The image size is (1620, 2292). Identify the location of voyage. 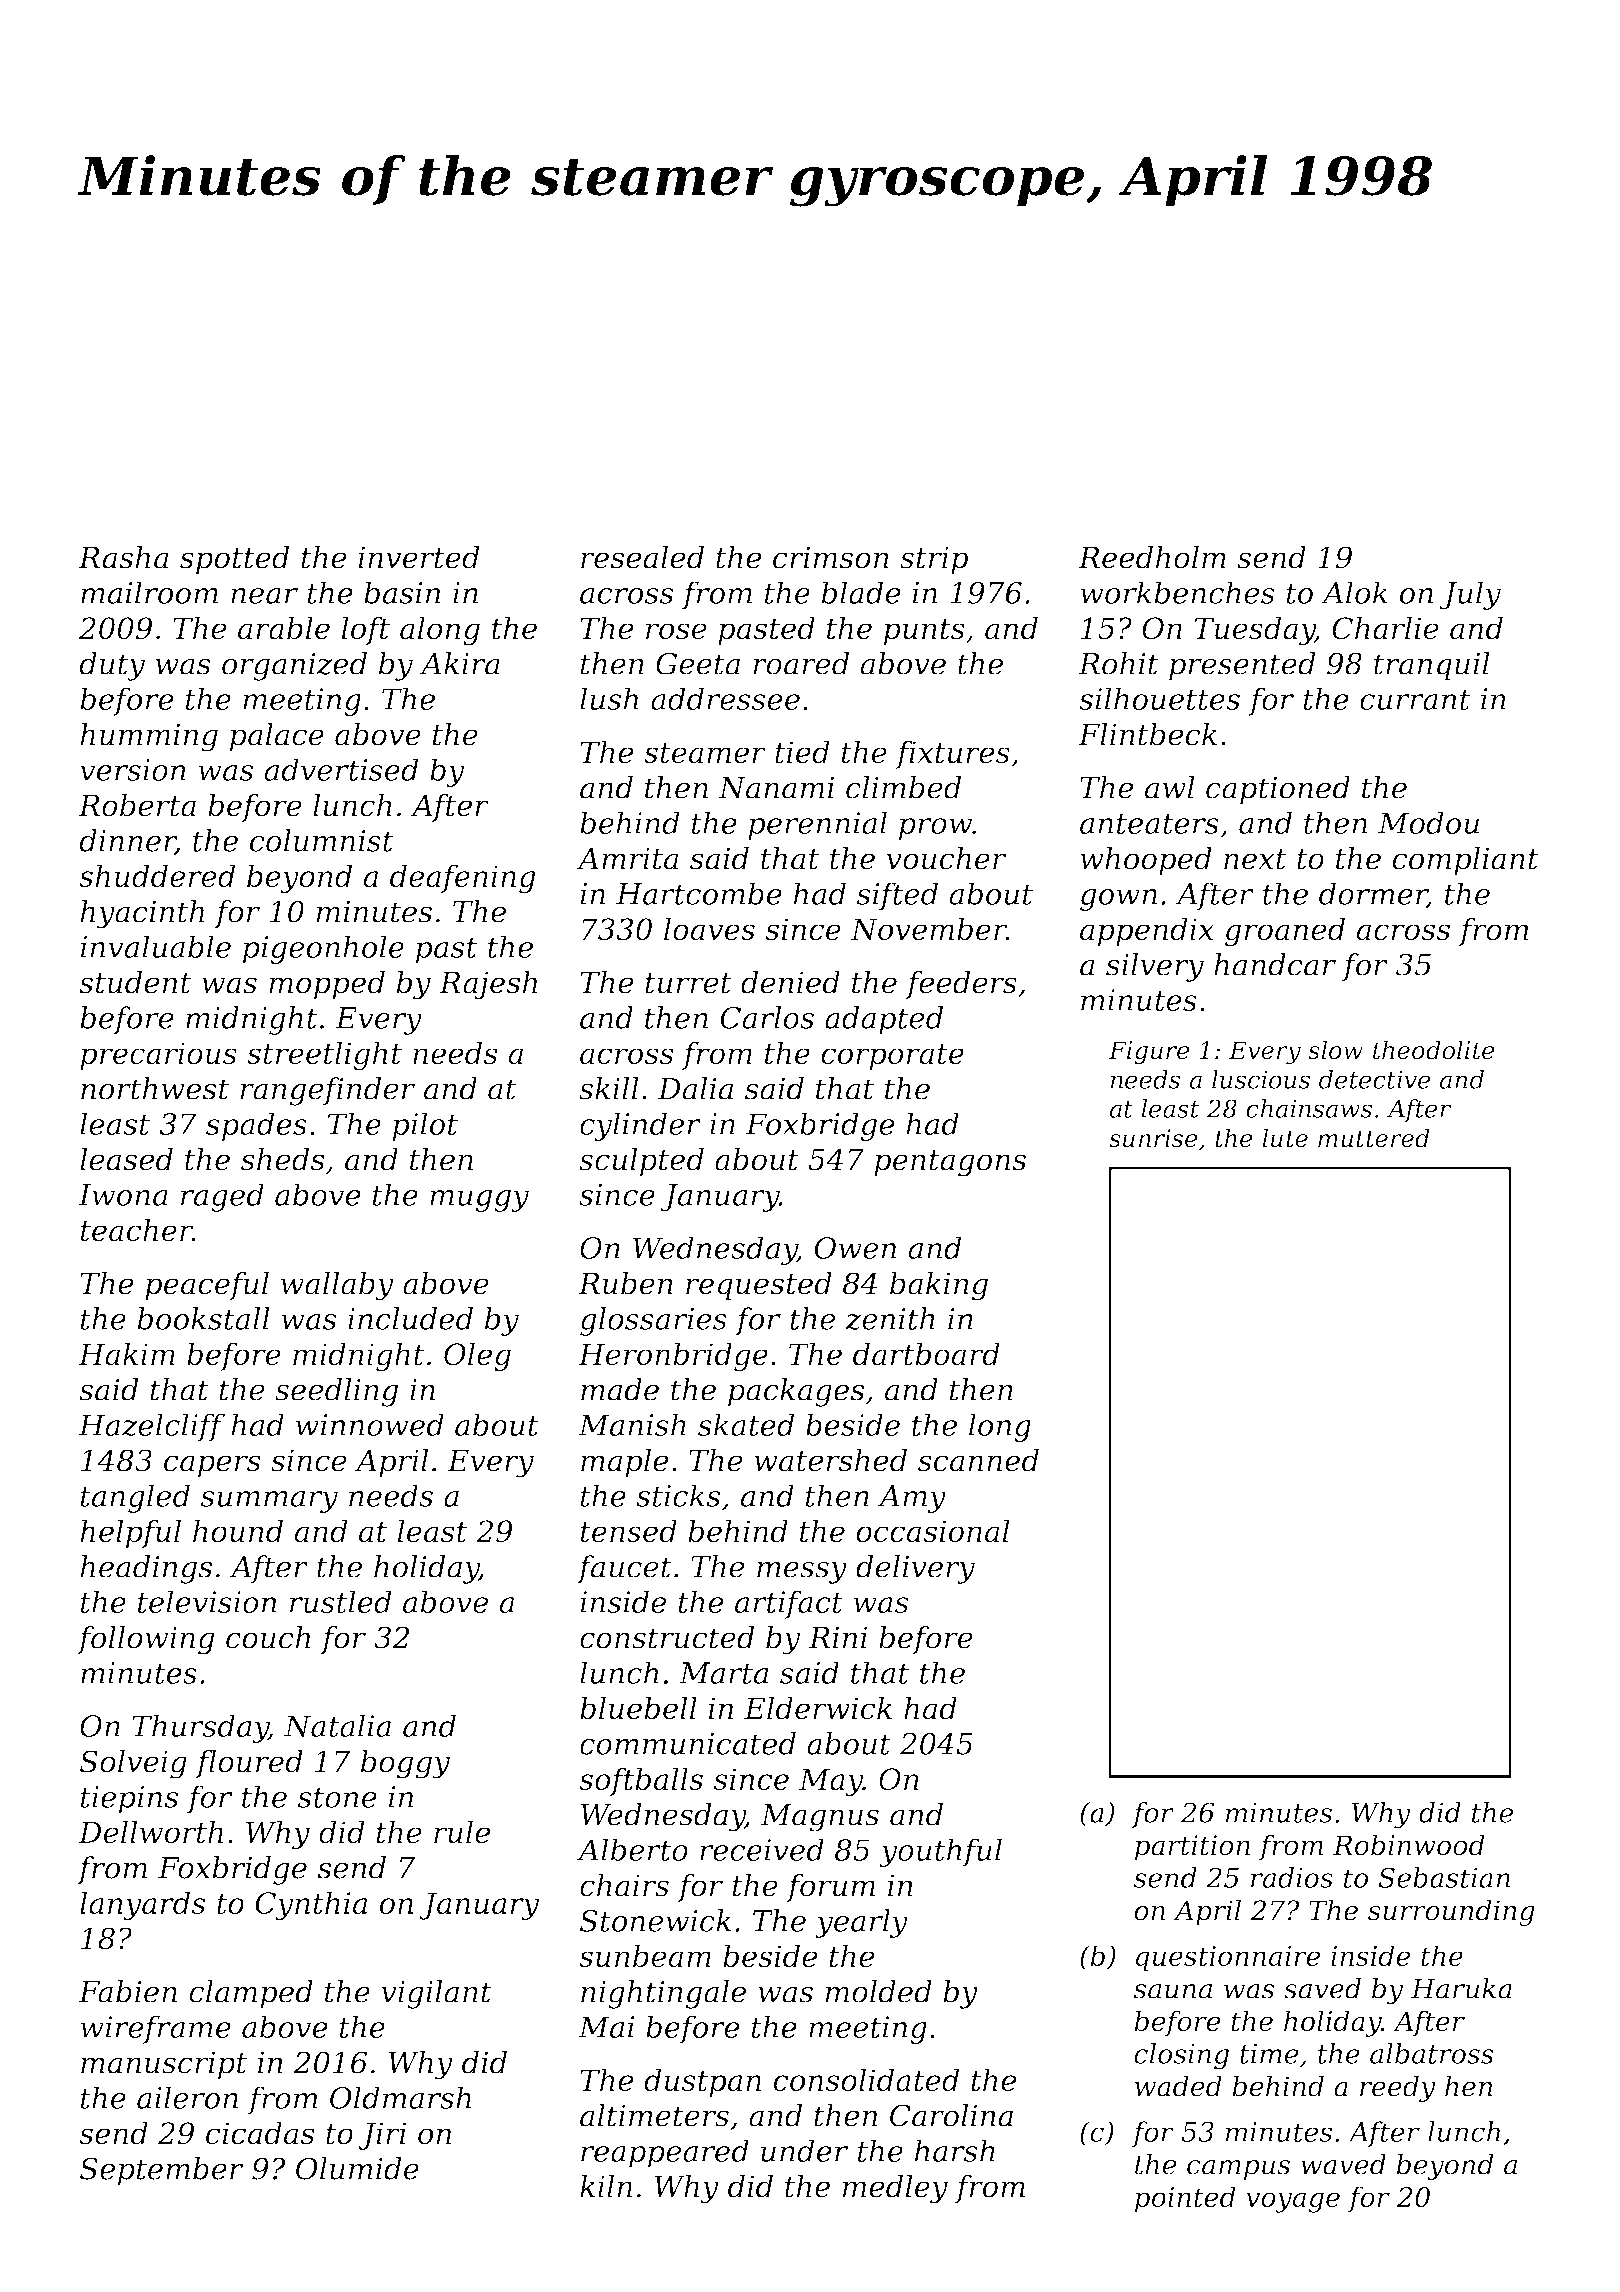
(1293, 2202).
